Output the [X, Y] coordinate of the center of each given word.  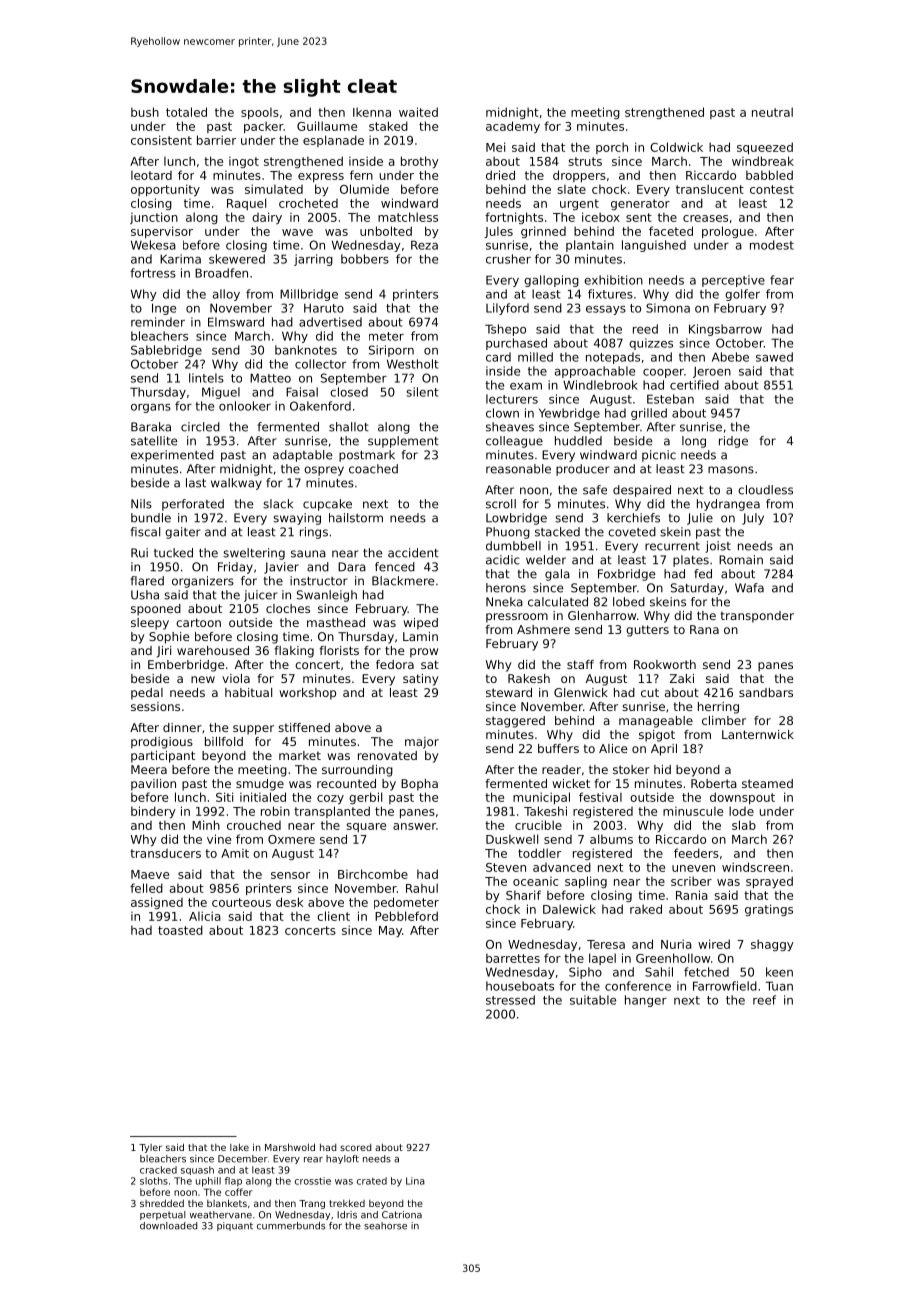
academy [513, 127]
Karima [180, 259]
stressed [510, 1000]
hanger [646, 1001]
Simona [668, 308]
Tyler [150, 1148]
